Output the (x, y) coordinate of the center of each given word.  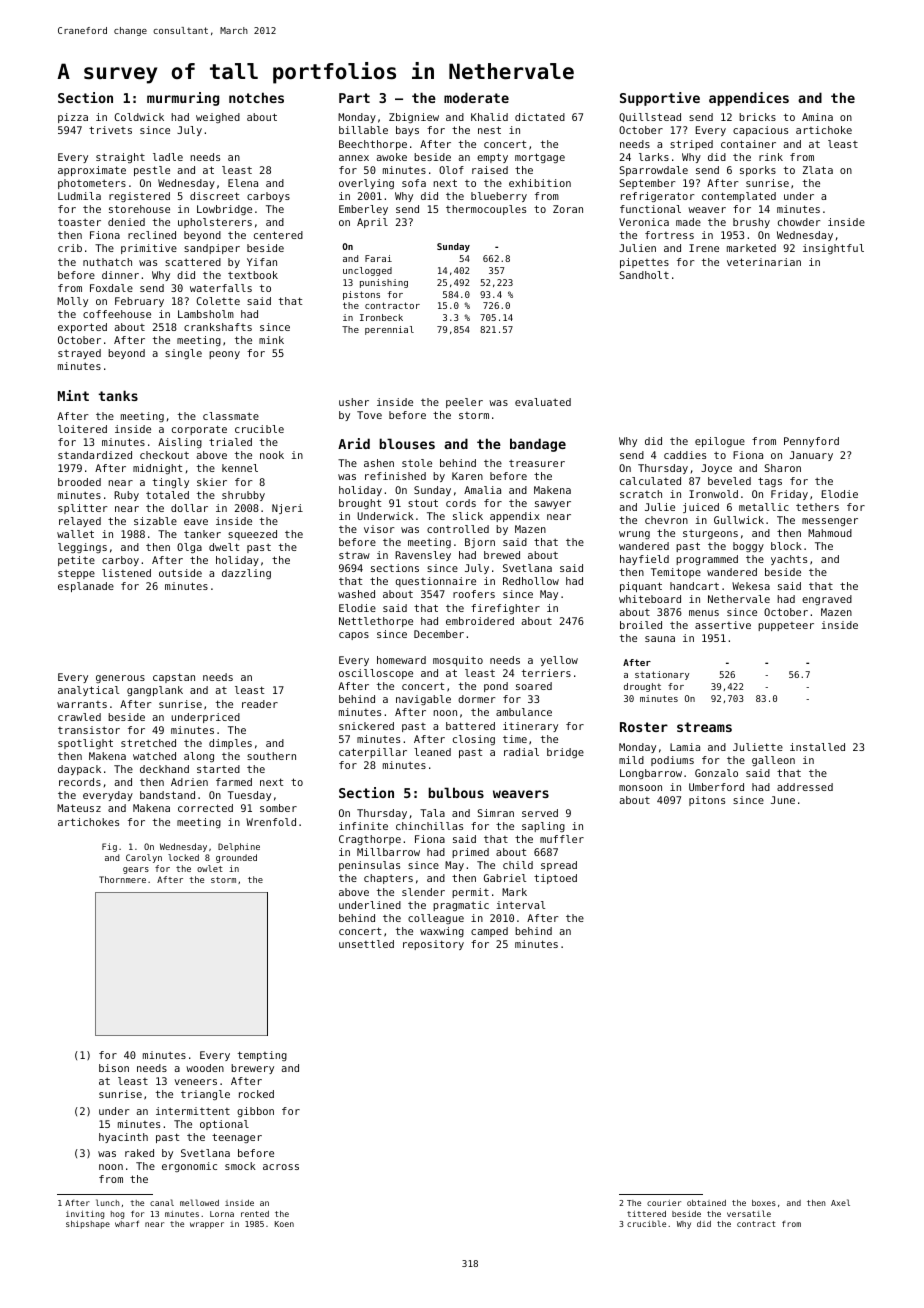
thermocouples (486, 210)
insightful (833, 249)
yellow (559, 661)
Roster (644, 727)
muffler (562, 839)
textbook (253, 275)
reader (260, 704)
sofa (414, 183)
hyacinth (123, 1138)
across (281, 1167)
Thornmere (122, 879)
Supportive (660, 99)
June (783, 800)
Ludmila (79, 196)
